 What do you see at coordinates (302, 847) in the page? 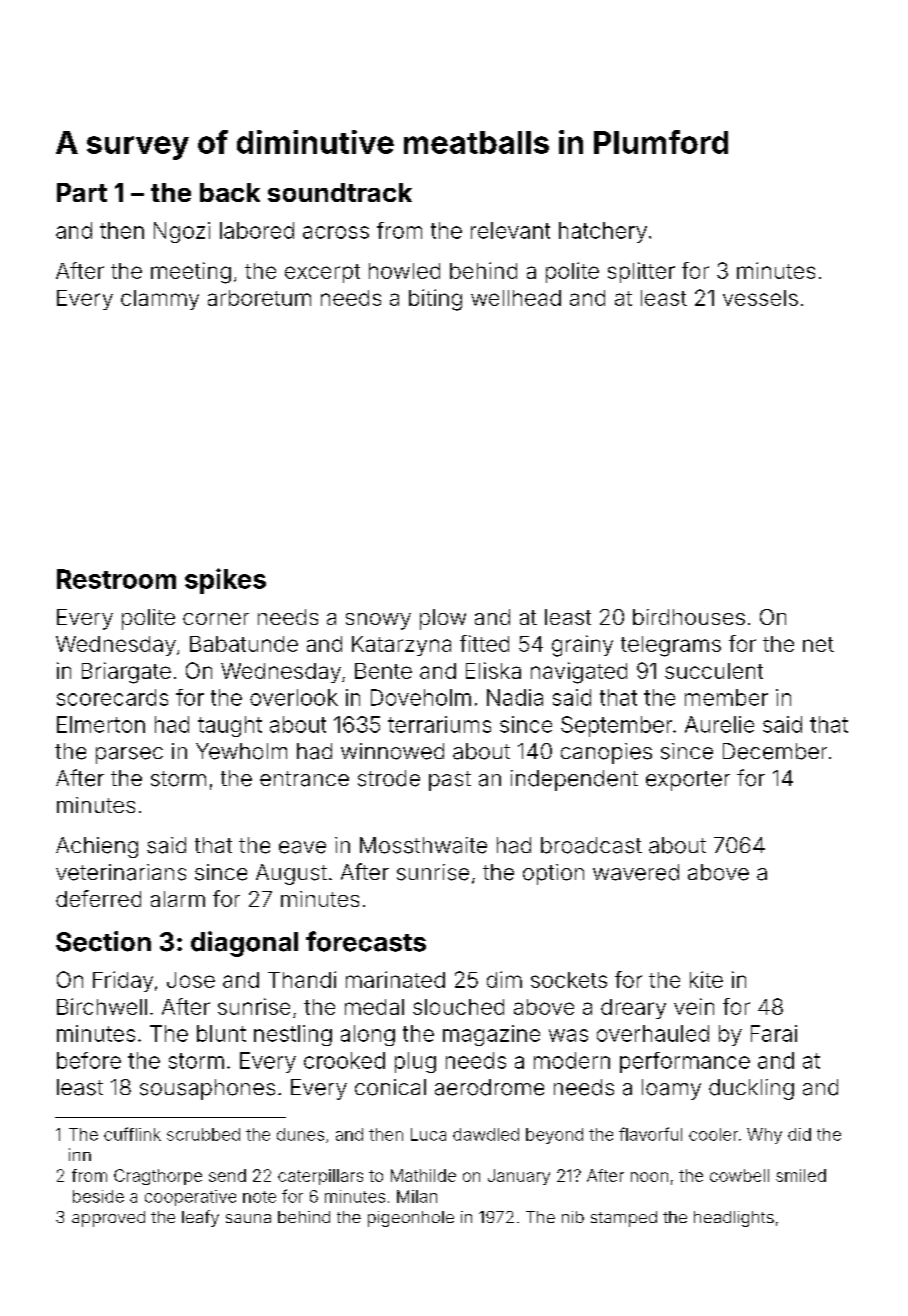
I see `eave` at bounding box center [302, 847].
